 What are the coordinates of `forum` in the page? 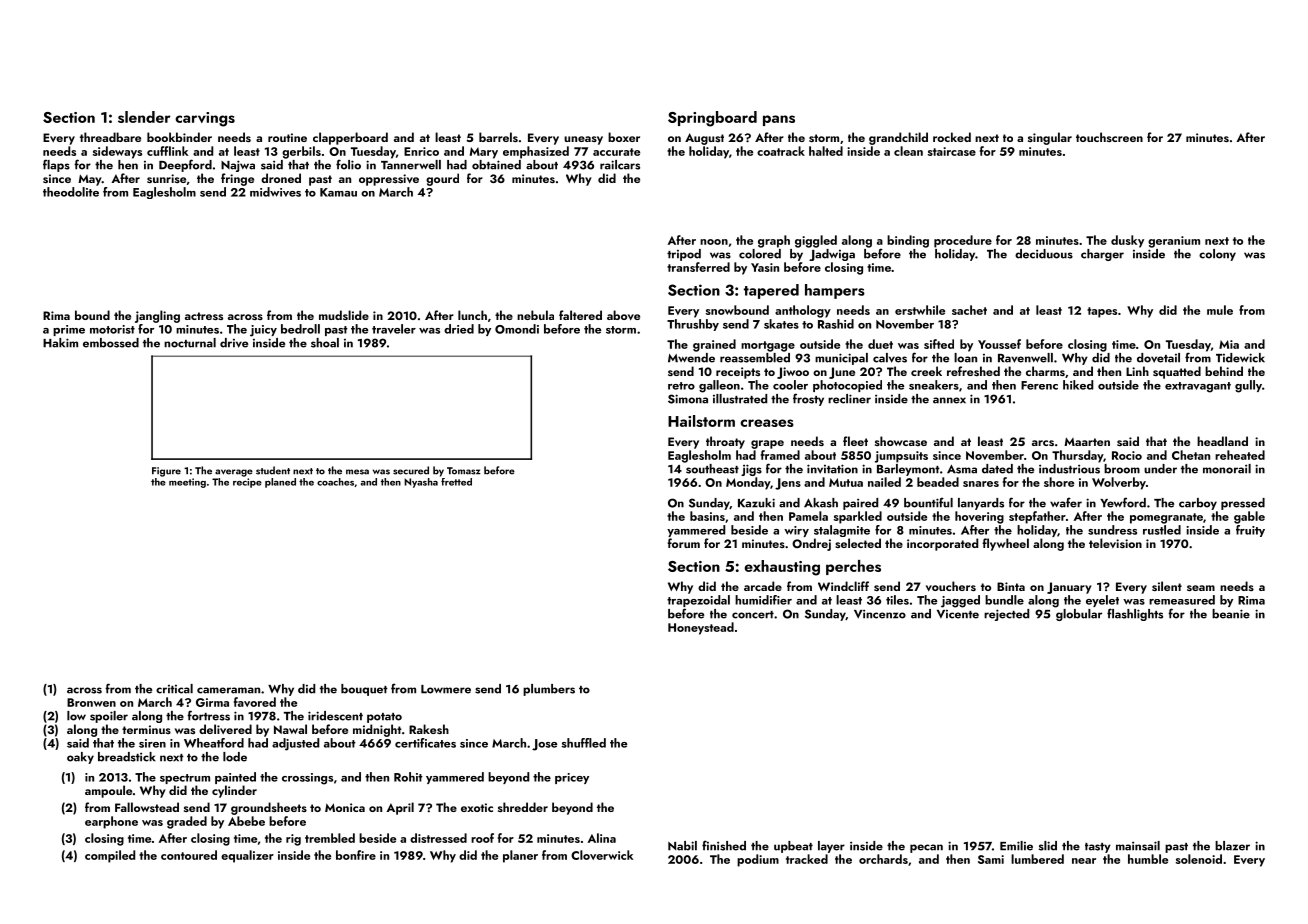 It's located at (683, 543).
